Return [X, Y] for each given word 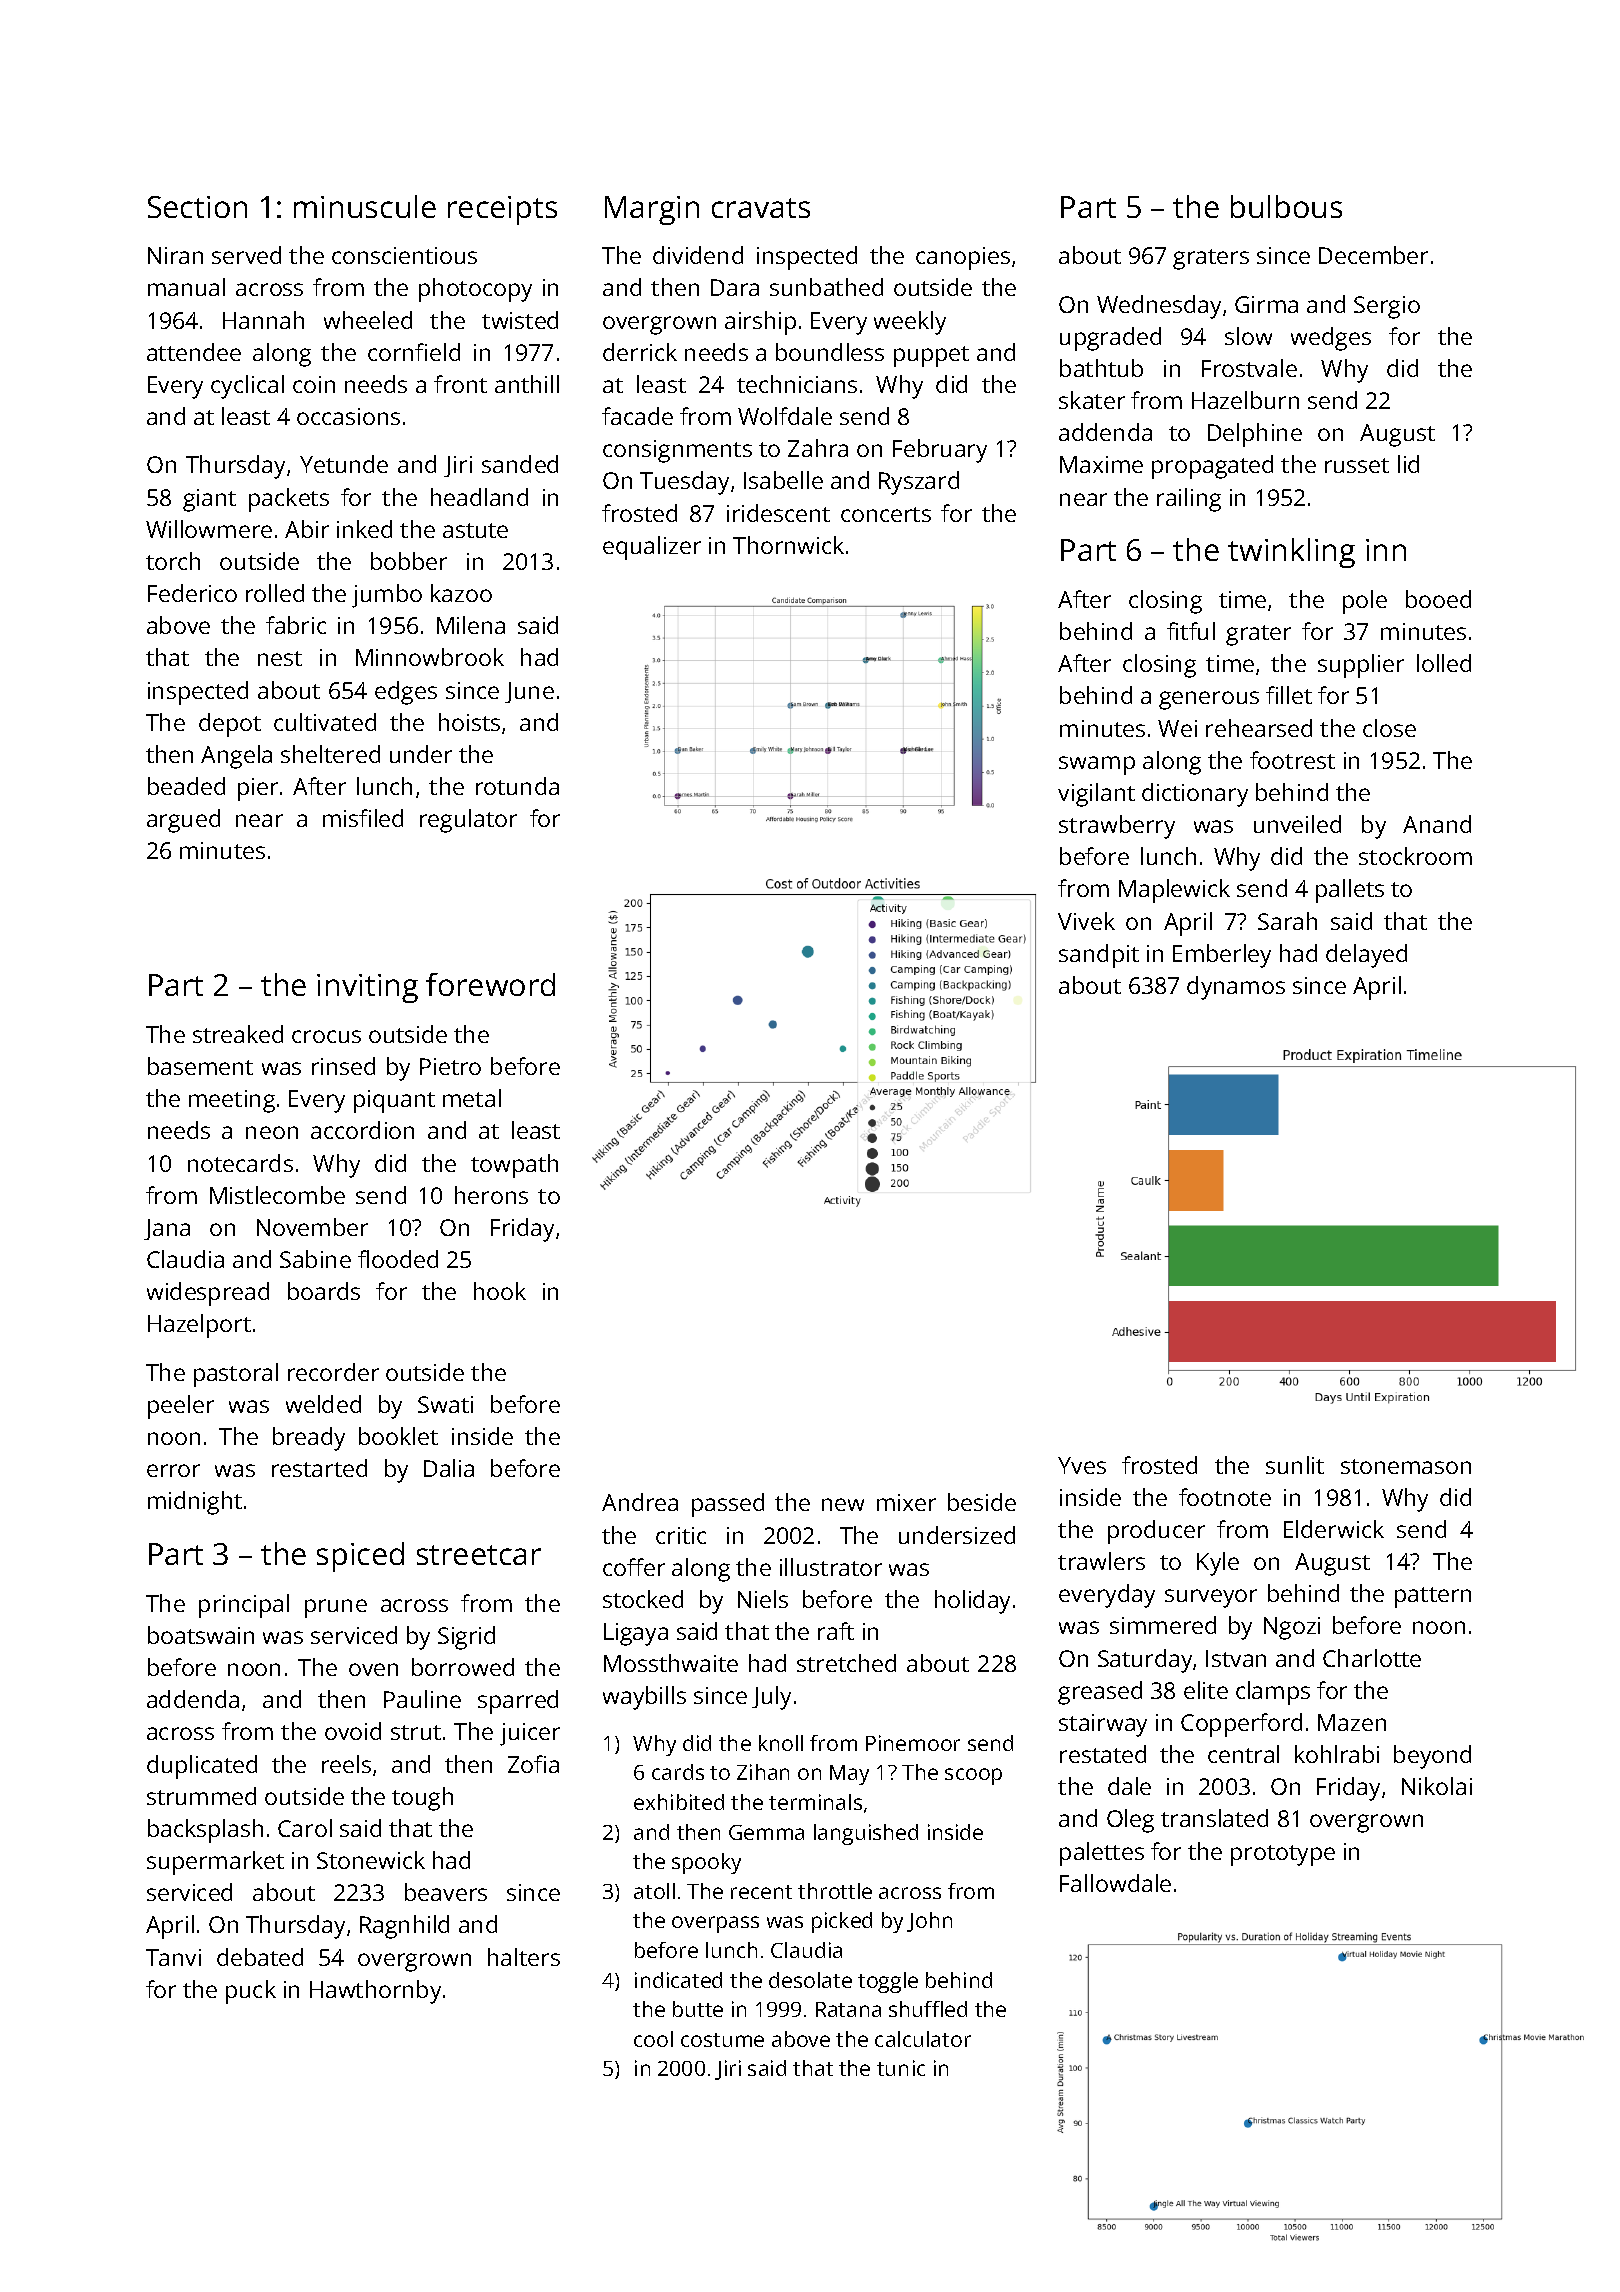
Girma [1266, 304]
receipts [502, 210]
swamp [1097, 765]
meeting [232, 1101]
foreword [490, 984]
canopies [963, 258]
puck [251, 1992]
